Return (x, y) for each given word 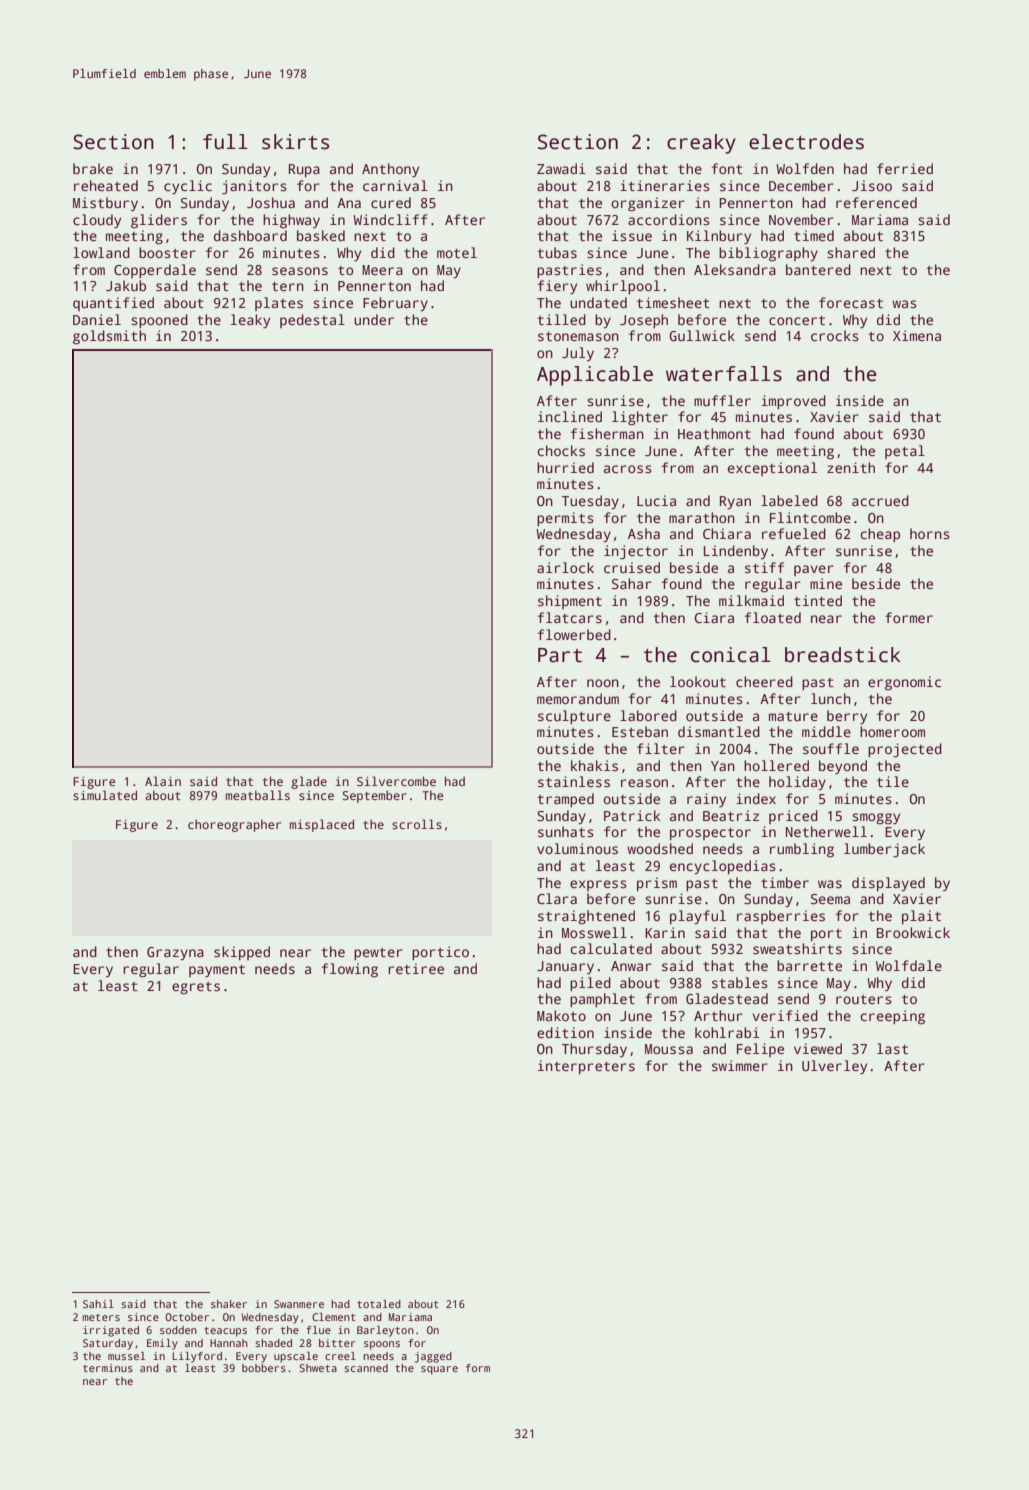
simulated (105, 795)
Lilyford (197, 1357)
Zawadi (561, 168)
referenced (876, 202)
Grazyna (175, 953)
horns (930, 533)
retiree (416, 968)
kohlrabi (727, 1032)
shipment (570, 602)
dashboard (250, 235)
